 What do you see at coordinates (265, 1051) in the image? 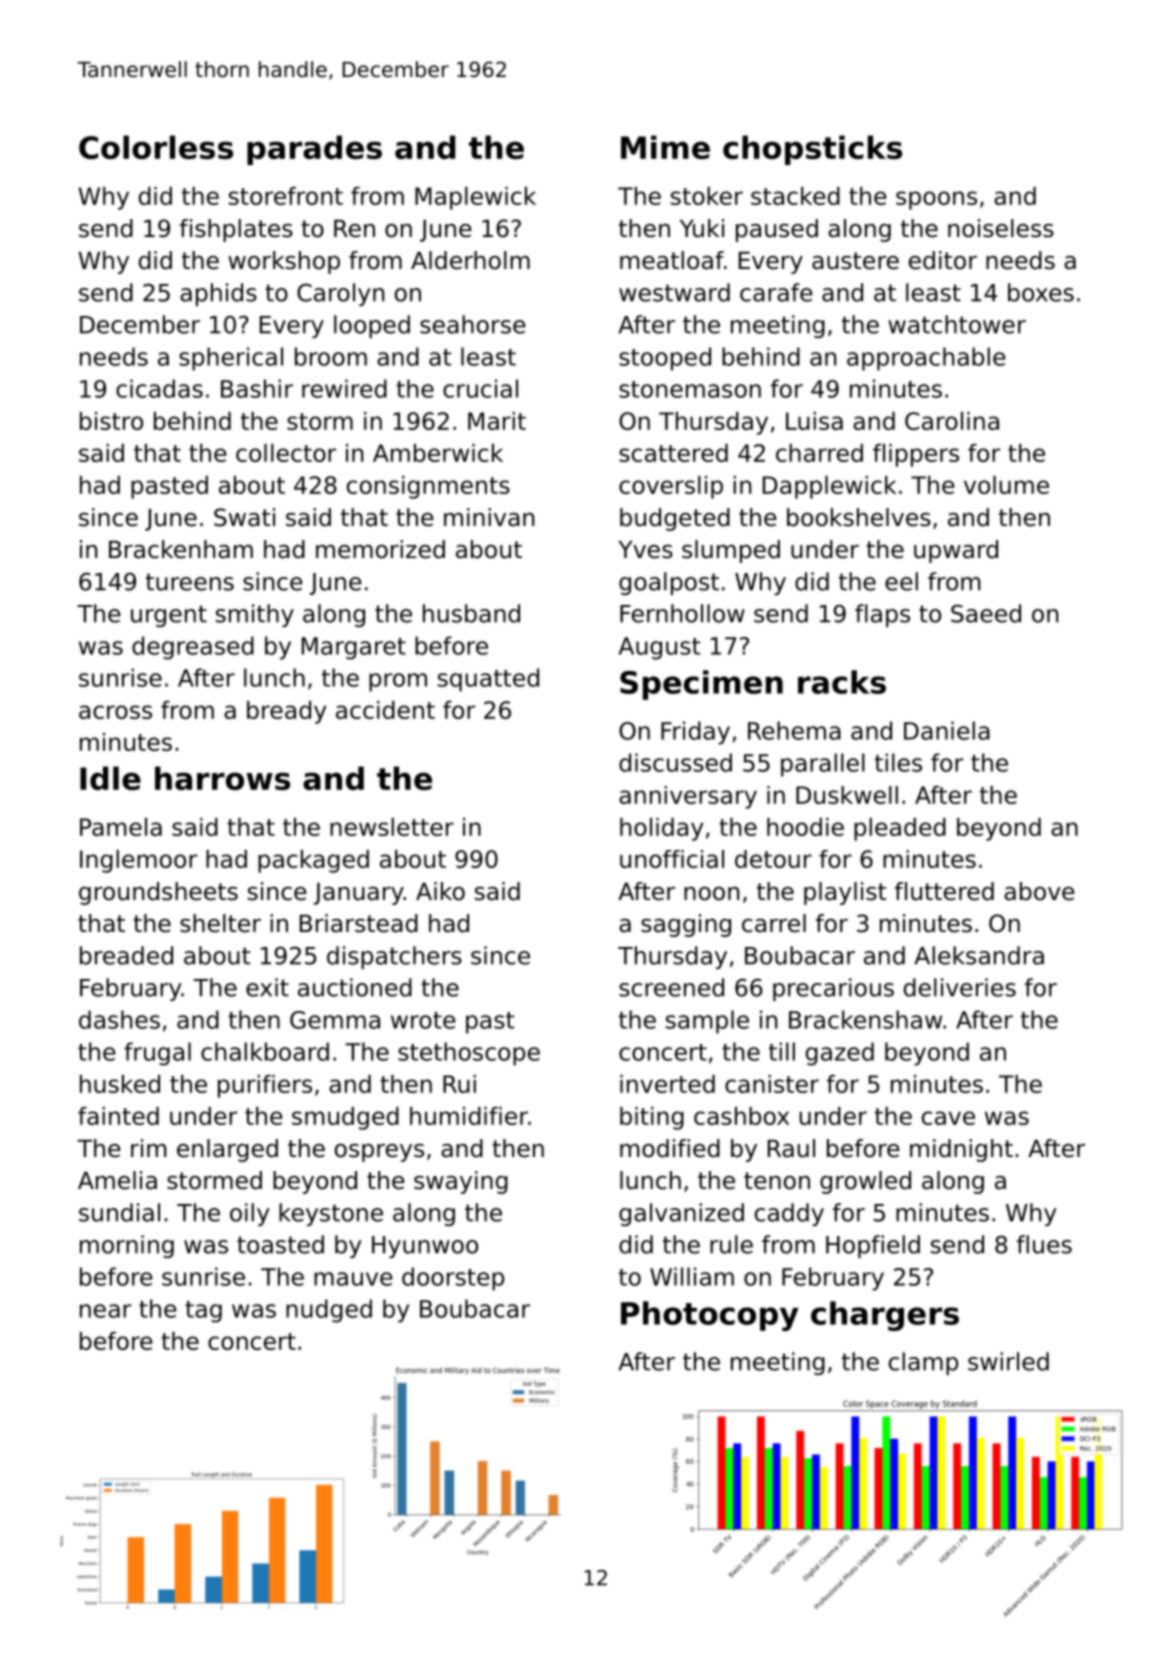
I see `chalkboard` at bounding box center [265, 1051].
